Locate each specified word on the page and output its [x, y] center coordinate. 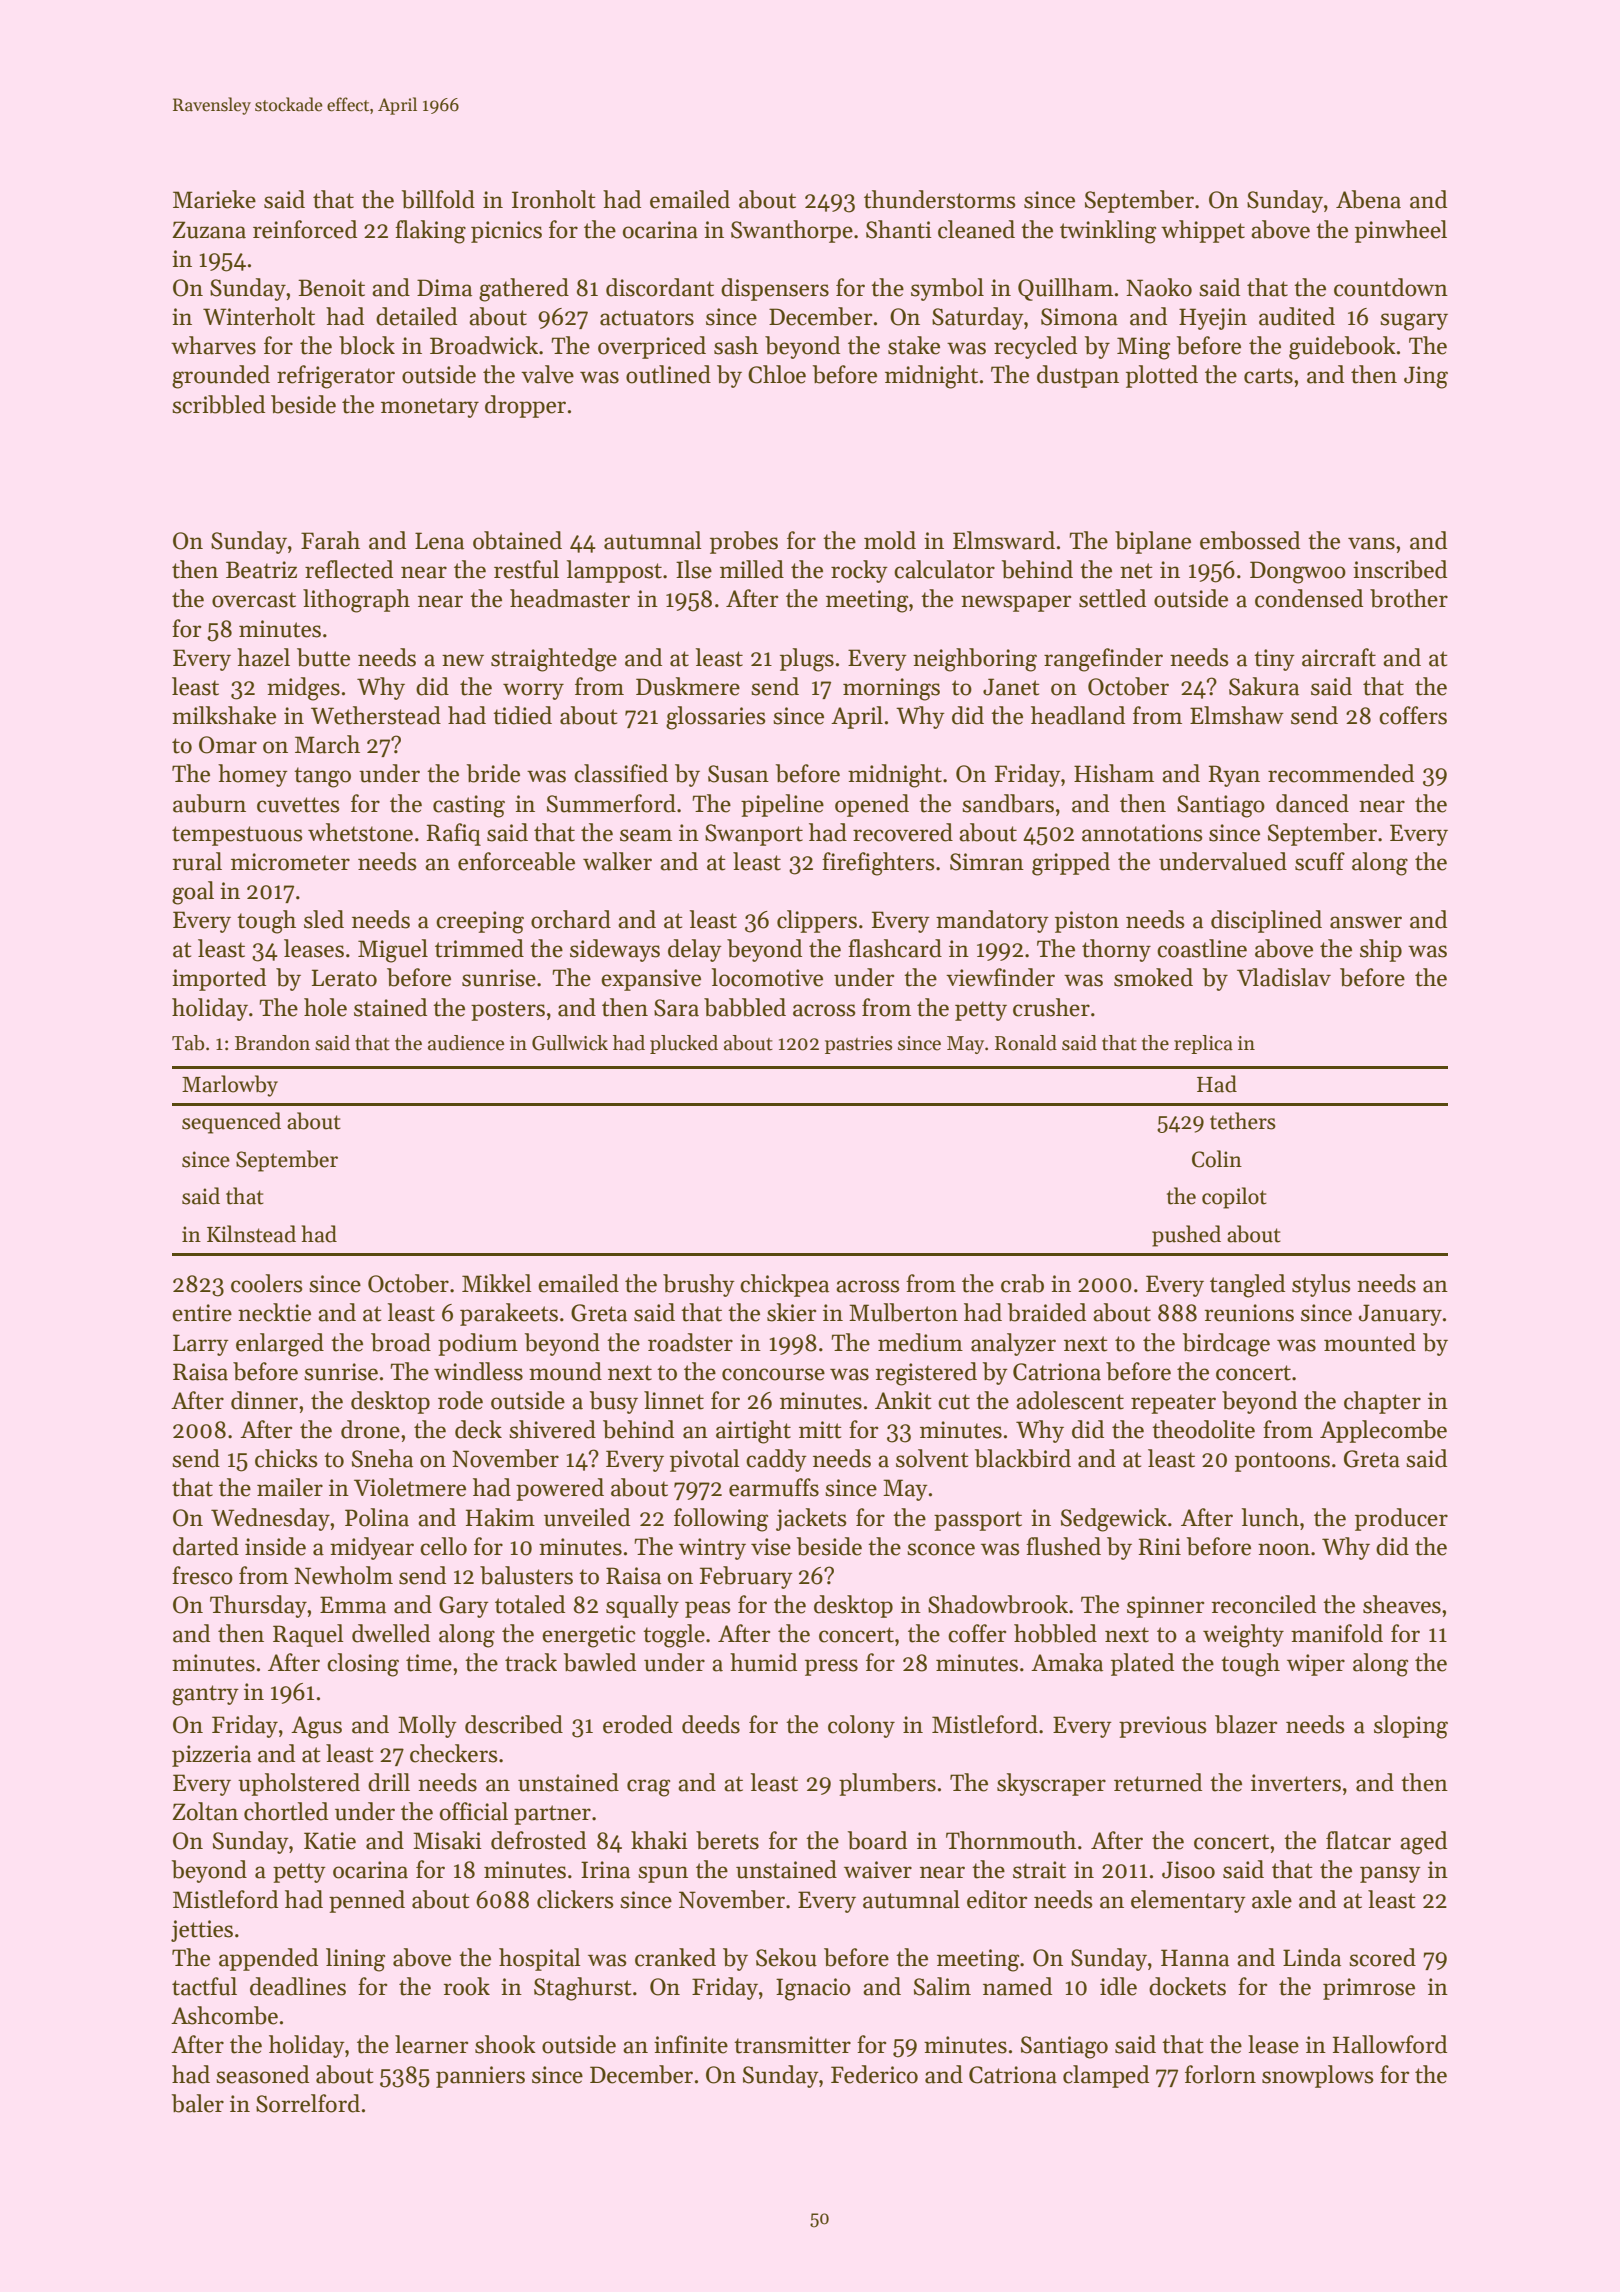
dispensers [775, 289]
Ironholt [554, 199]
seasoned [262, 2074]
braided [1047, 1312]
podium [478, 1344]
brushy [699, 1285]
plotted [1162, 376]
